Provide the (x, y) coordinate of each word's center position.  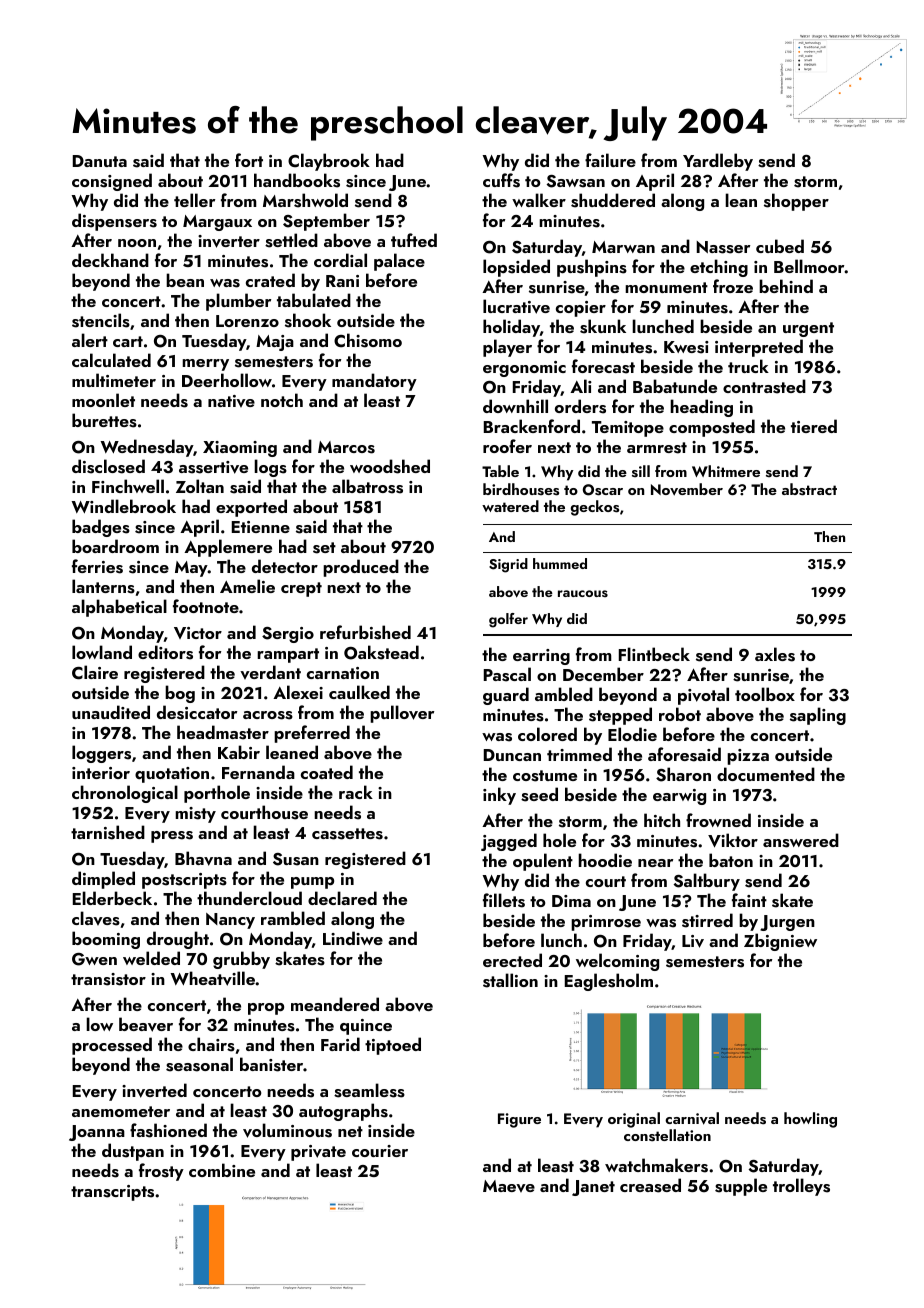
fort (249, 160)
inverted (154, 1090)
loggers (101, 754)
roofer (507, 446)
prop (266, 1009)
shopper (796, 202)
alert (90, 340)
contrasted (764, 386)
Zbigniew (780, 942)
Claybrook (329, 162)
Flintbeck (654, 654)
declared (342, 898)
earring (541, 657)
